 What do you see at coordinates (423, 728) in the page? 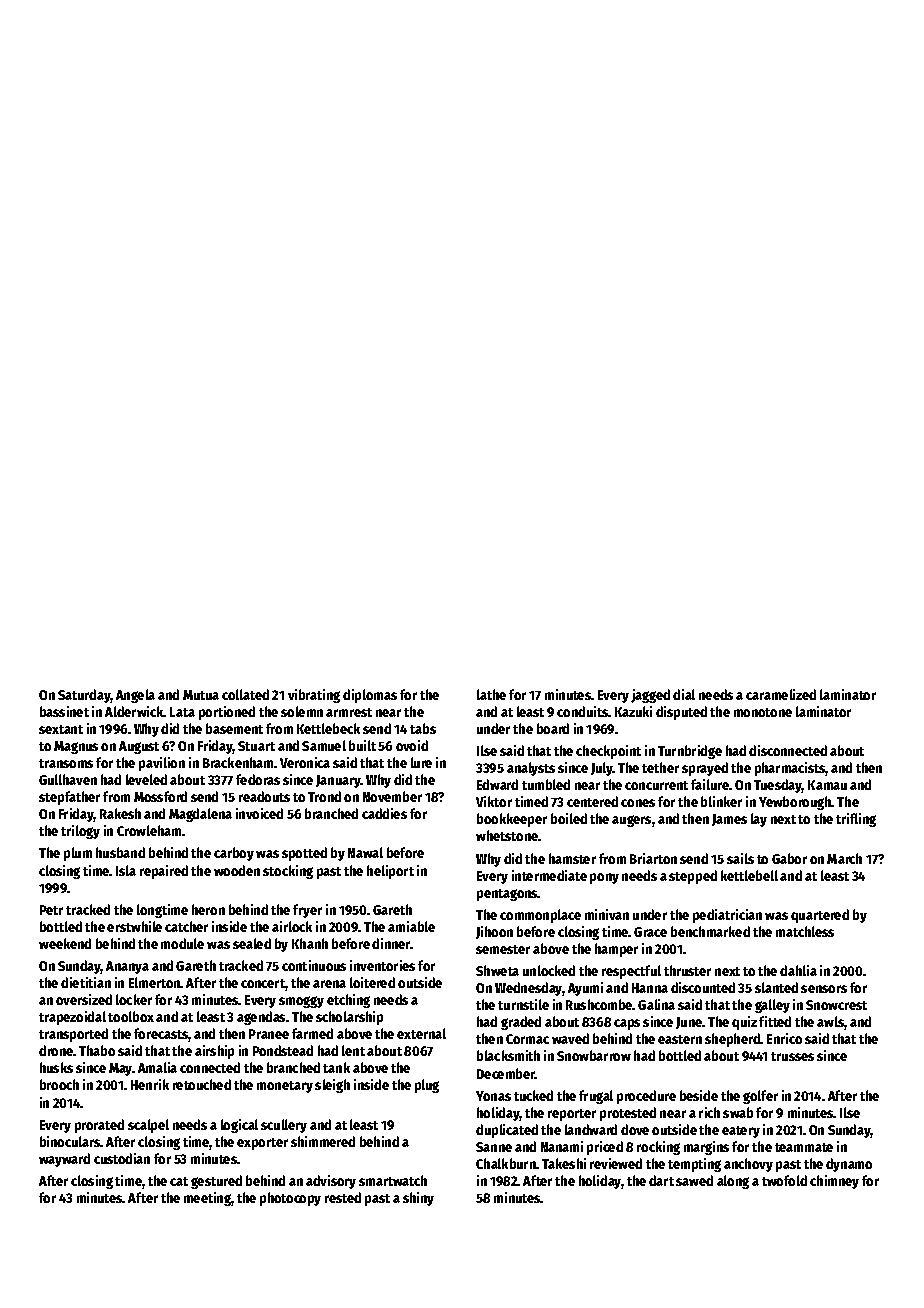
I see `tabs` at bounding box center [423, 728].
